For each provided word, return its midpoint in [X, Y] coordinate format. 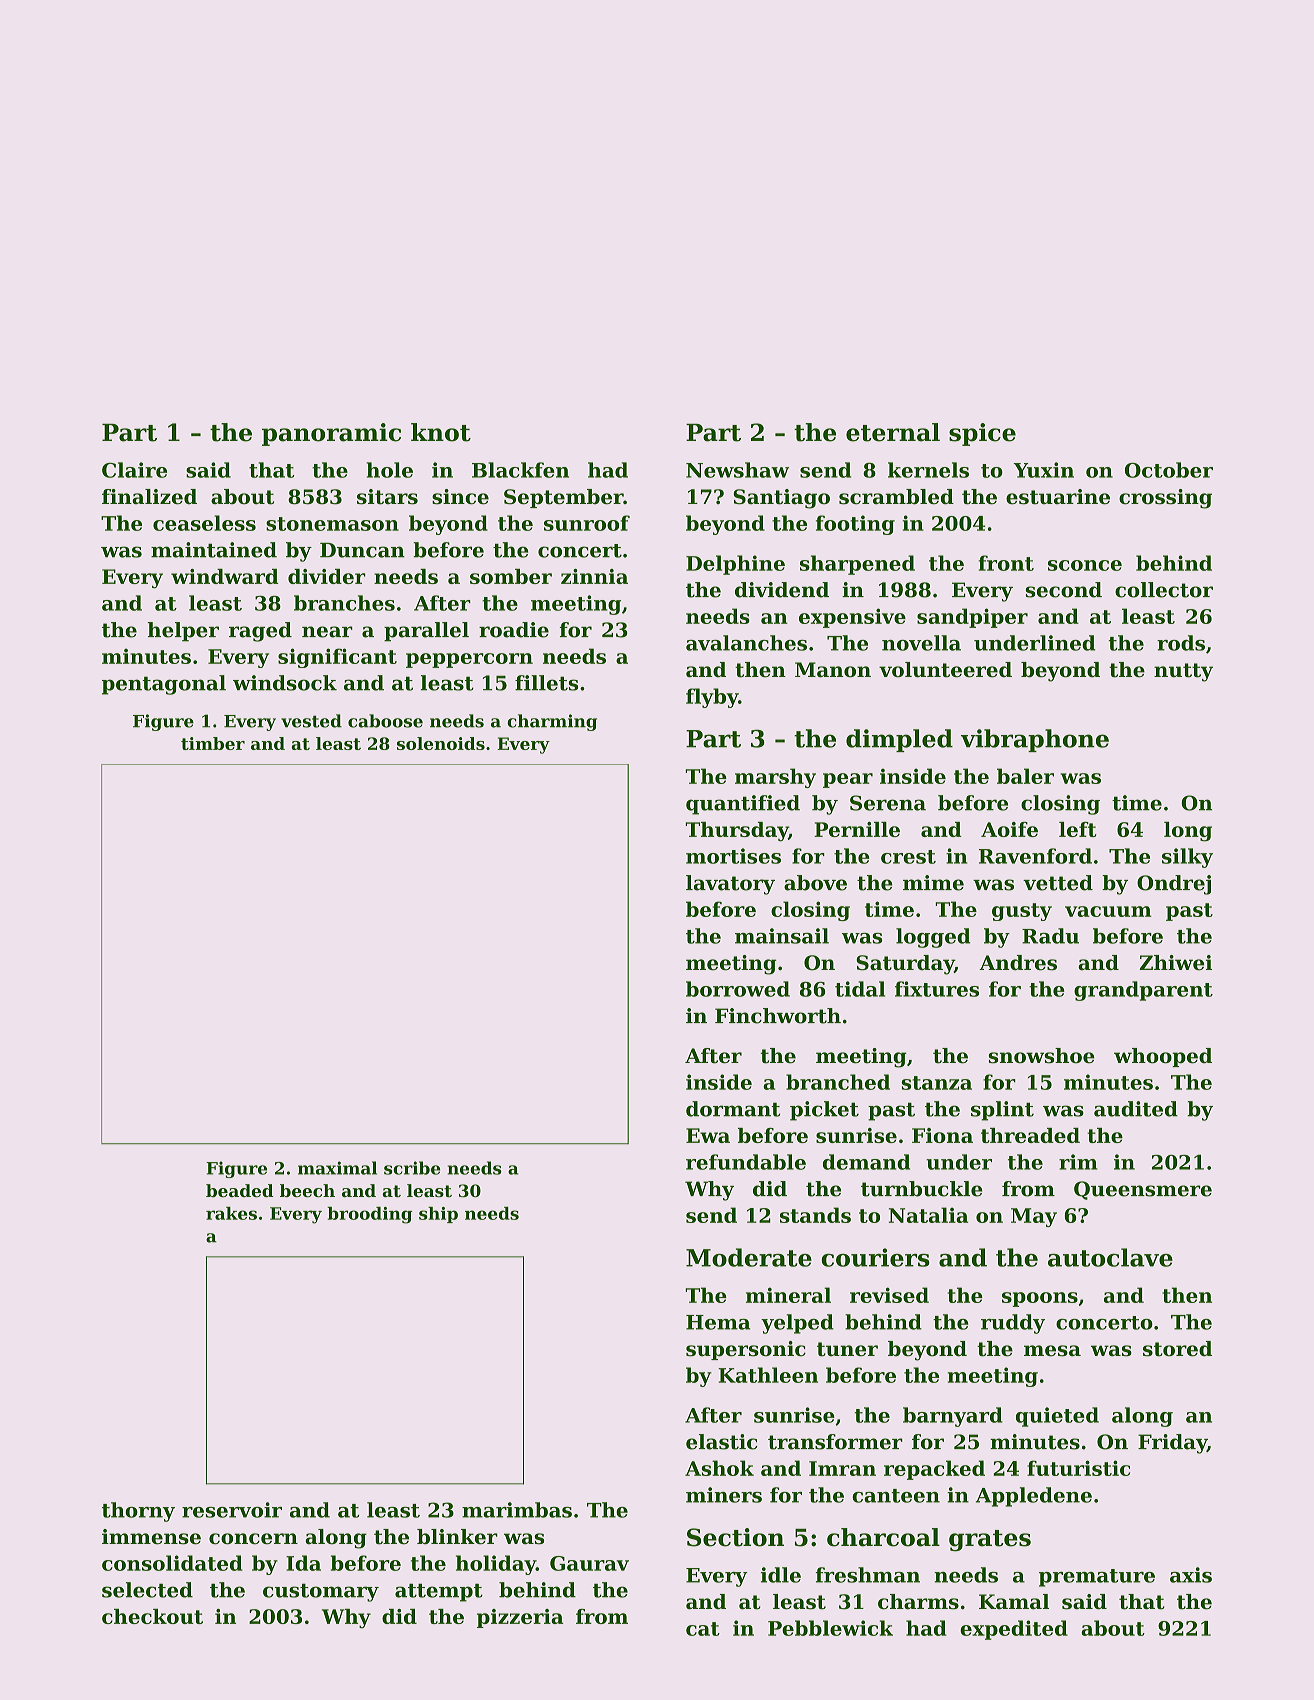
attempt [439, 1593]
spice [982, 434]
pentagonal [164, 685]
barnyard [953, 1417]
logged [933, 938]
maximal [337, 1168]
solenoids [441, 743]
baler [1025, 776]
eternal [893, 432]
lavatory [730, 885]
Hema [718, 1322]
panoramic [331, 434]
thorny [138, 1512]
